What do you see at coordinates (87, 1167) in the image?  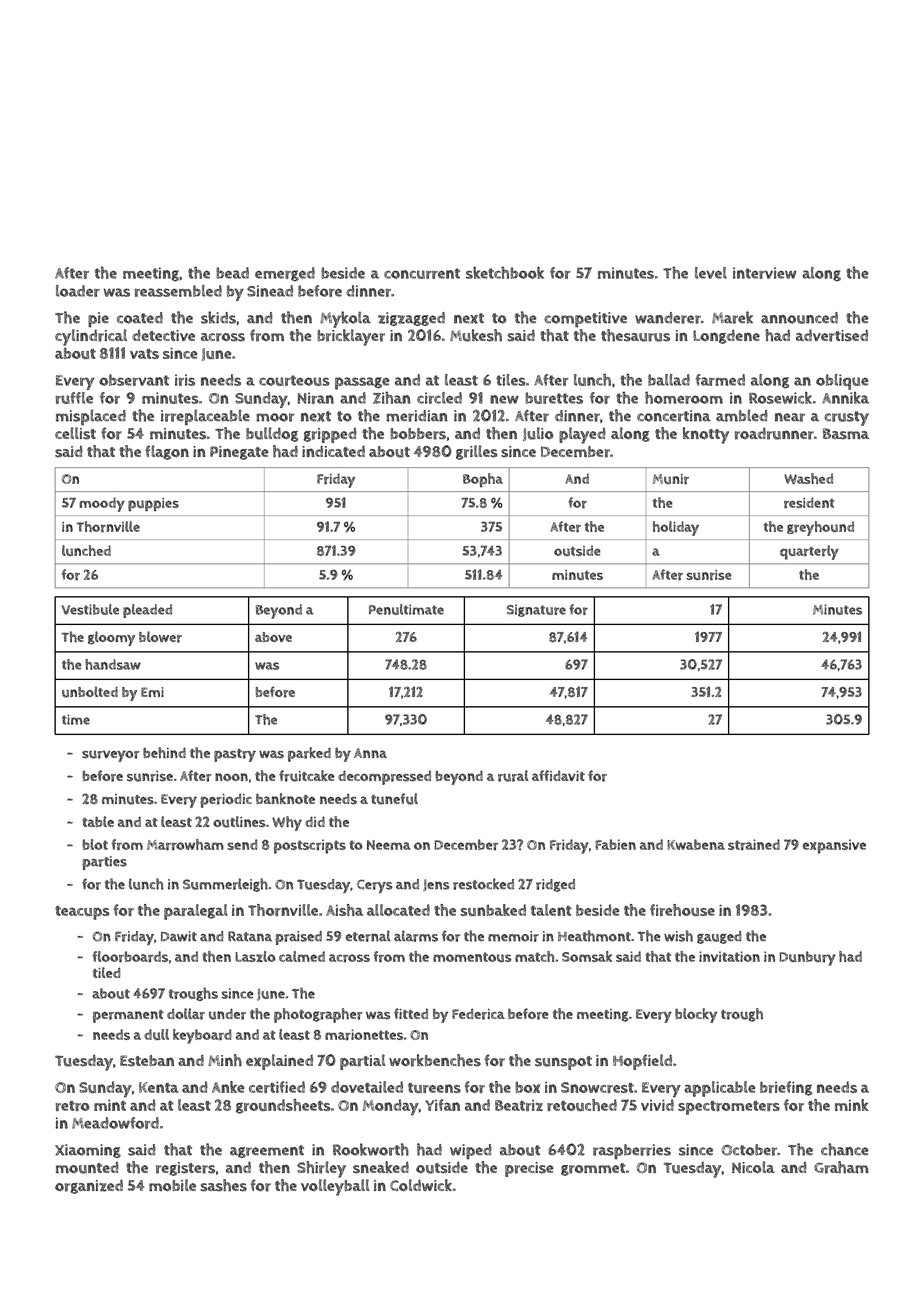 I see `mounted` at bounding box center [87, 1167].
